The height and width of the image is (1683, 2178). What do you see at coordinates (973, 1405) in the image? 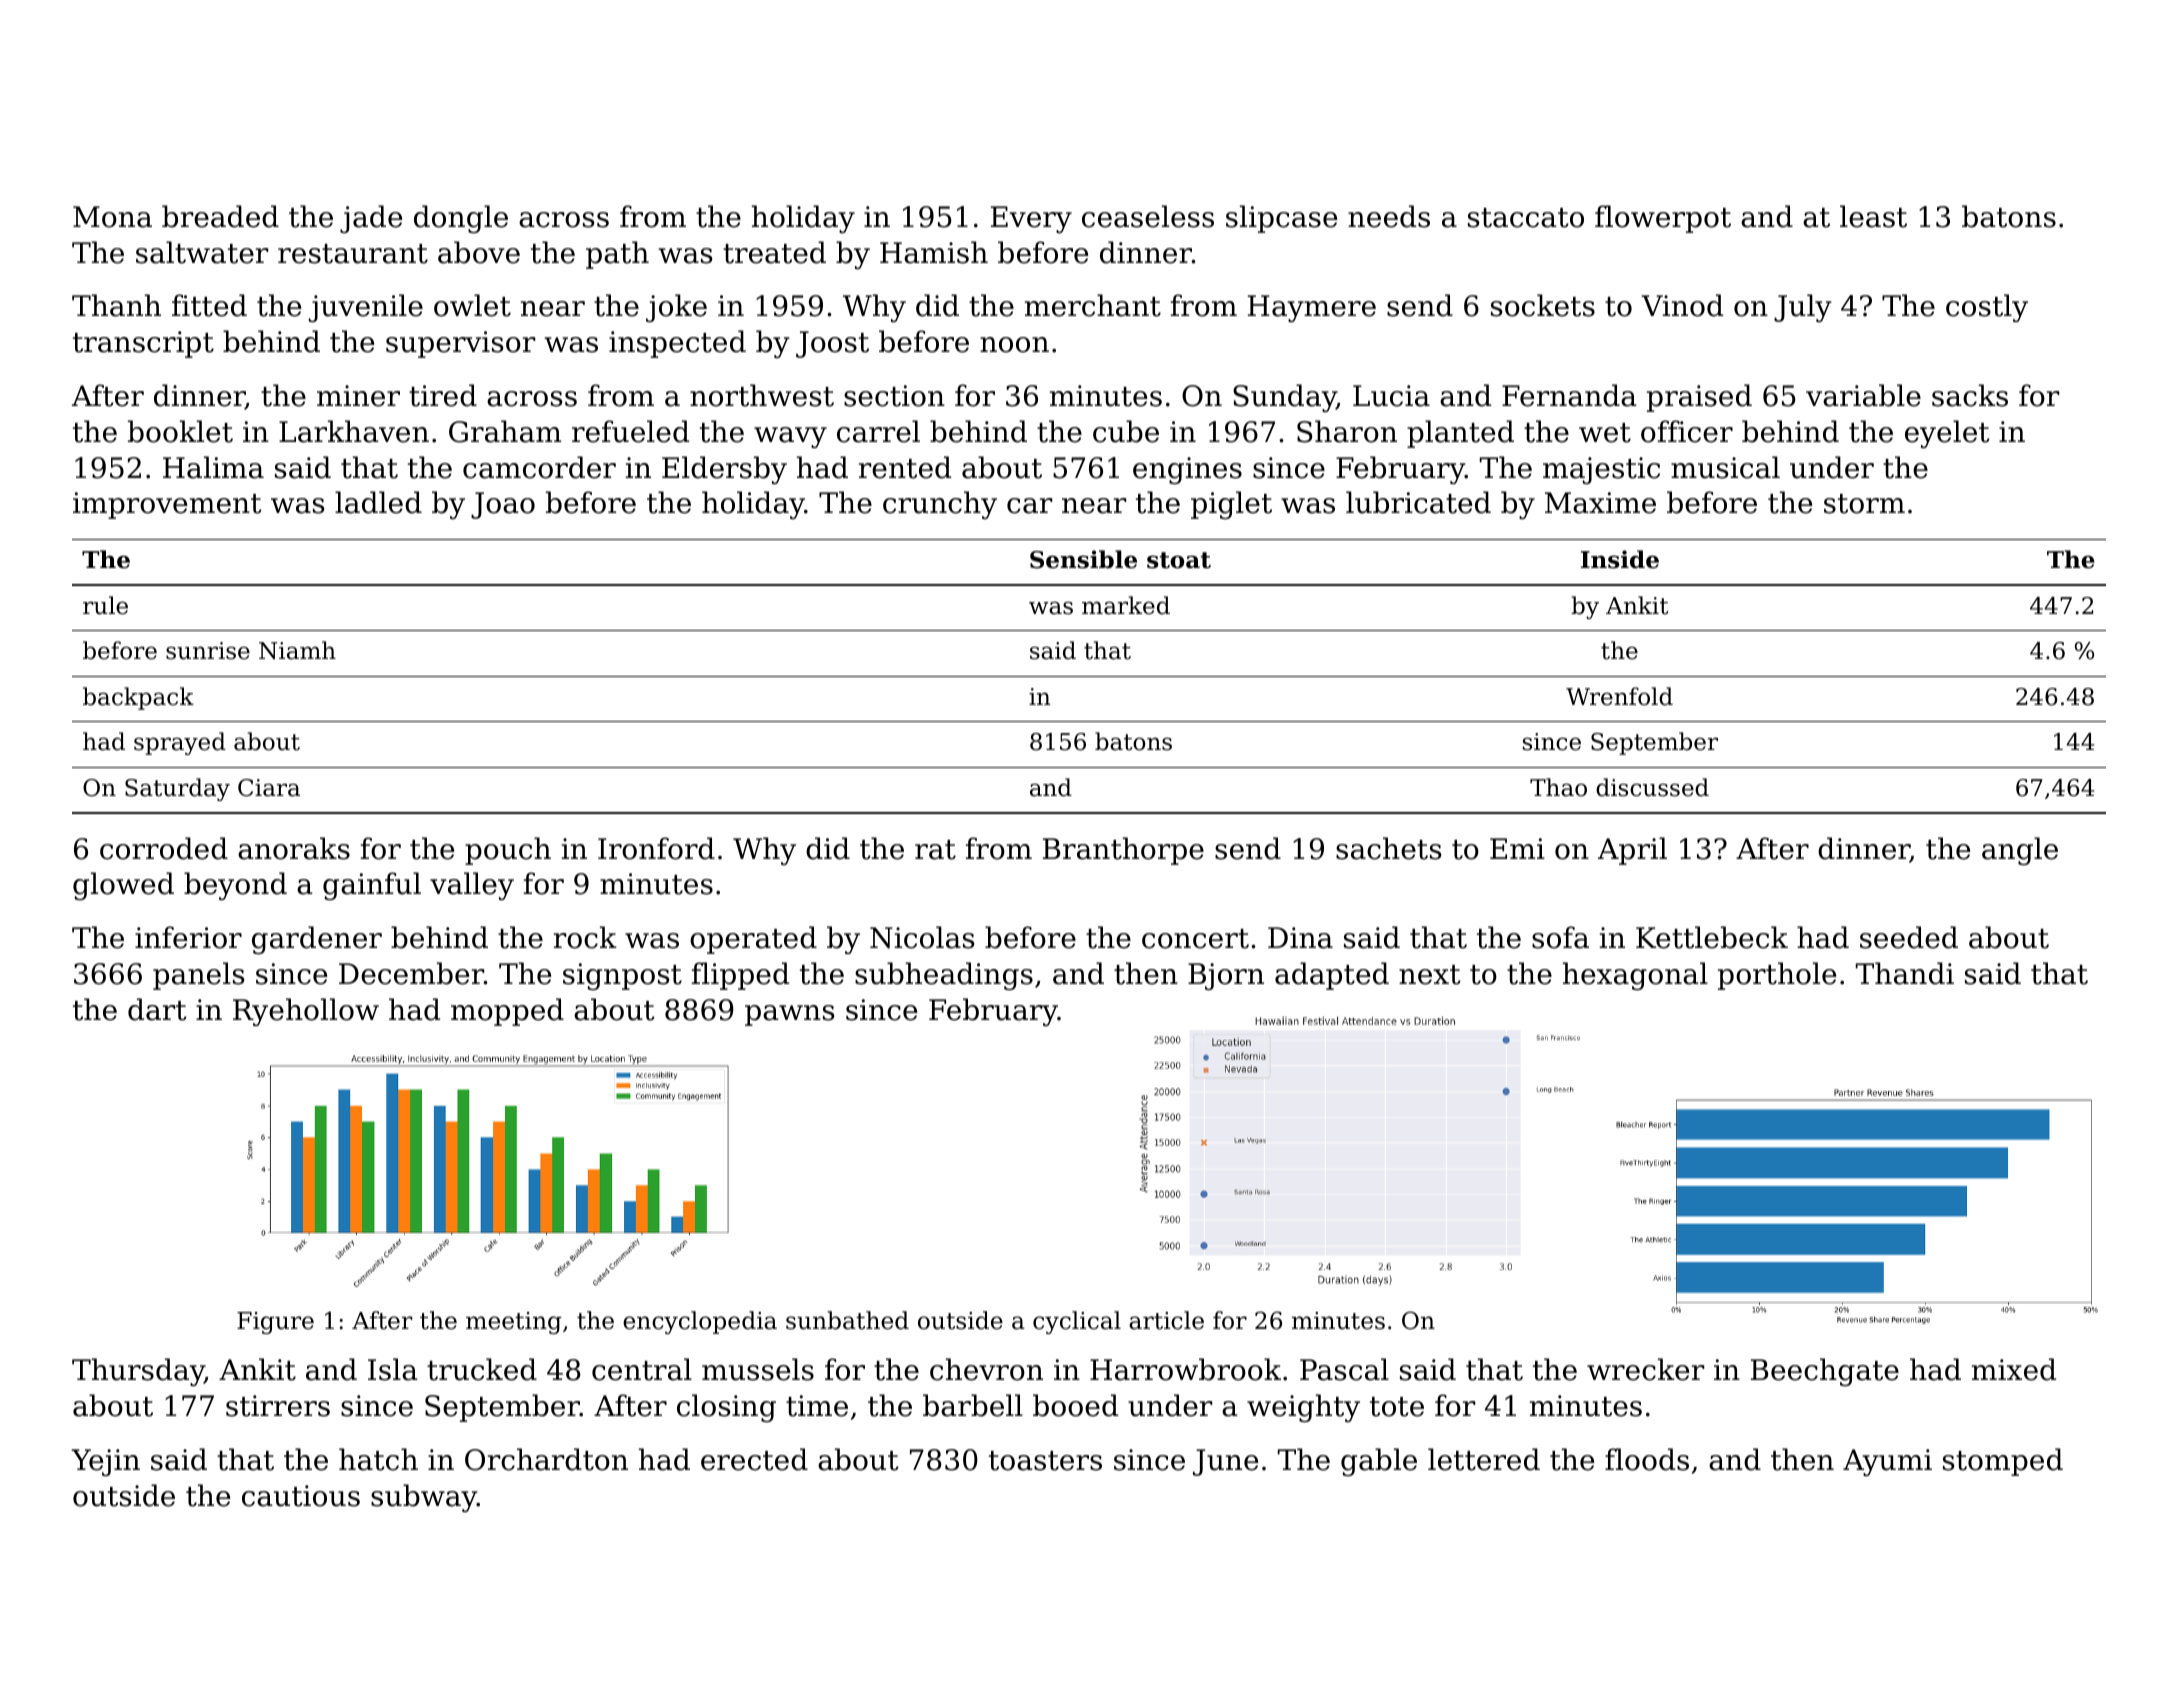
I see `barbell` at bounding box center [973, 1405].
